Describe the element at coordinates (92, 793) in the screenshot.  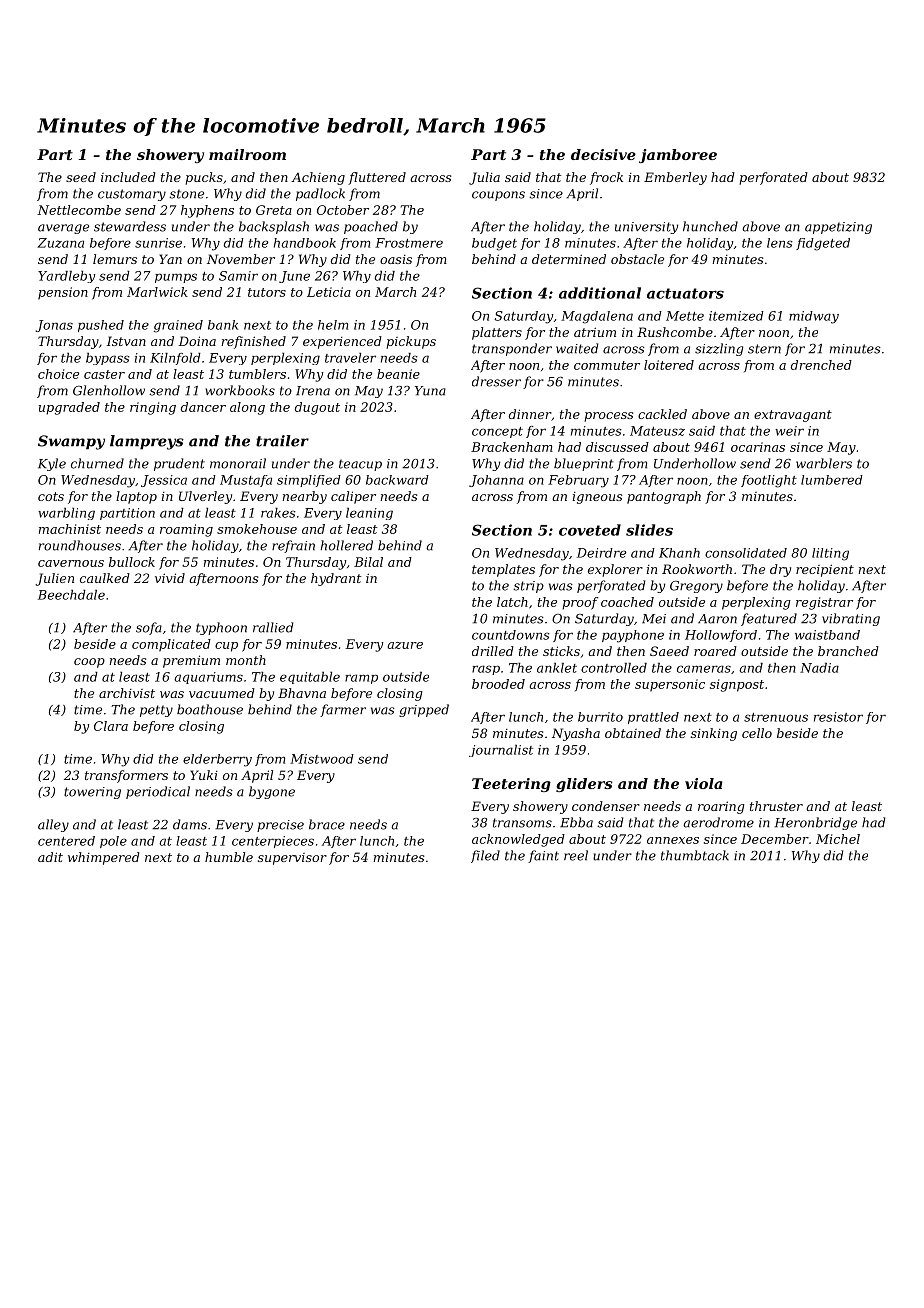
I see `towering` at that location.
